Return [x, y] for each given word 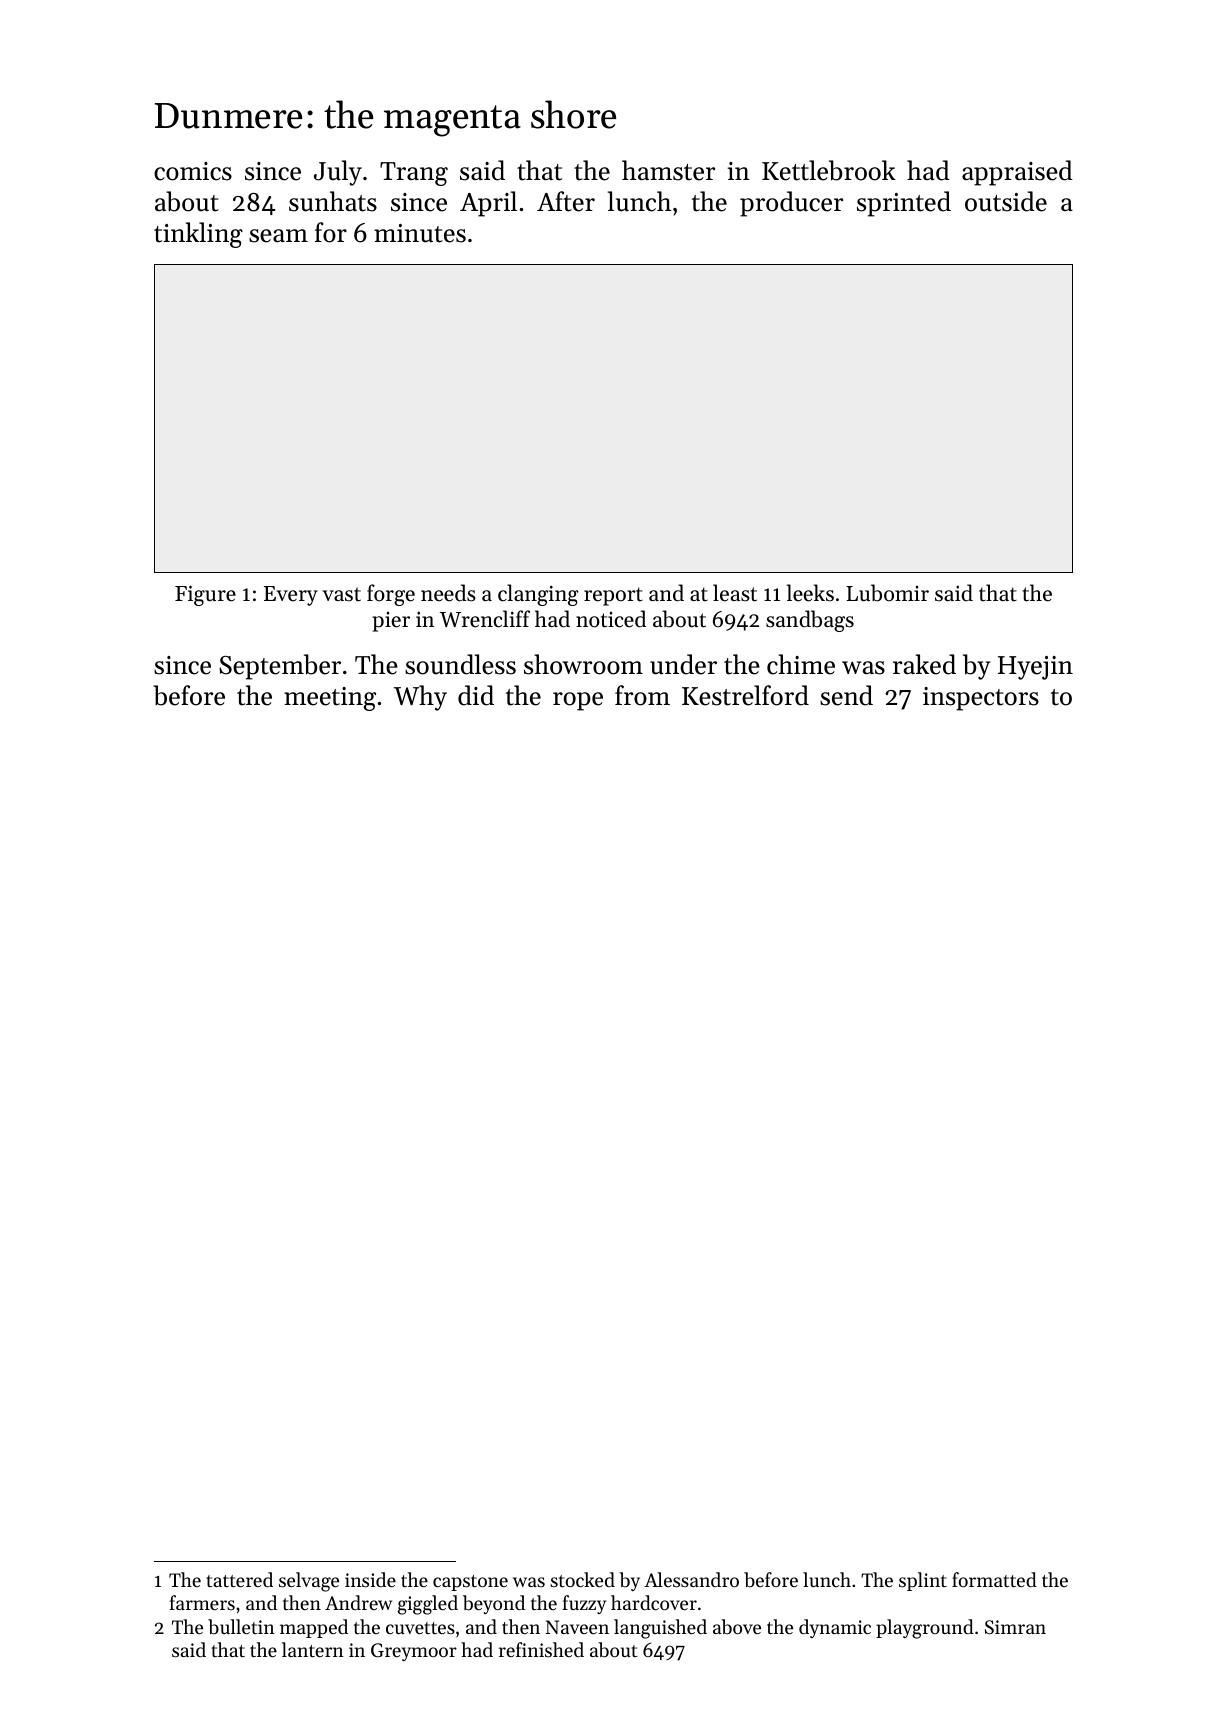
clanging [538, 595]
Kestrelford [745, 695]
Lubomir [887, 593]
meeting [330, 699]
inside [370, 1579]
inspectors [981, 699]
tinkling [198, 235]
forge [391, 595]
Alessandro [691, 1579]
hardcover [654, 1602]
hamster [668, 170]
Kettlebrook [829, 170]
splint [923, 1581]
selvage [309, 1582]
